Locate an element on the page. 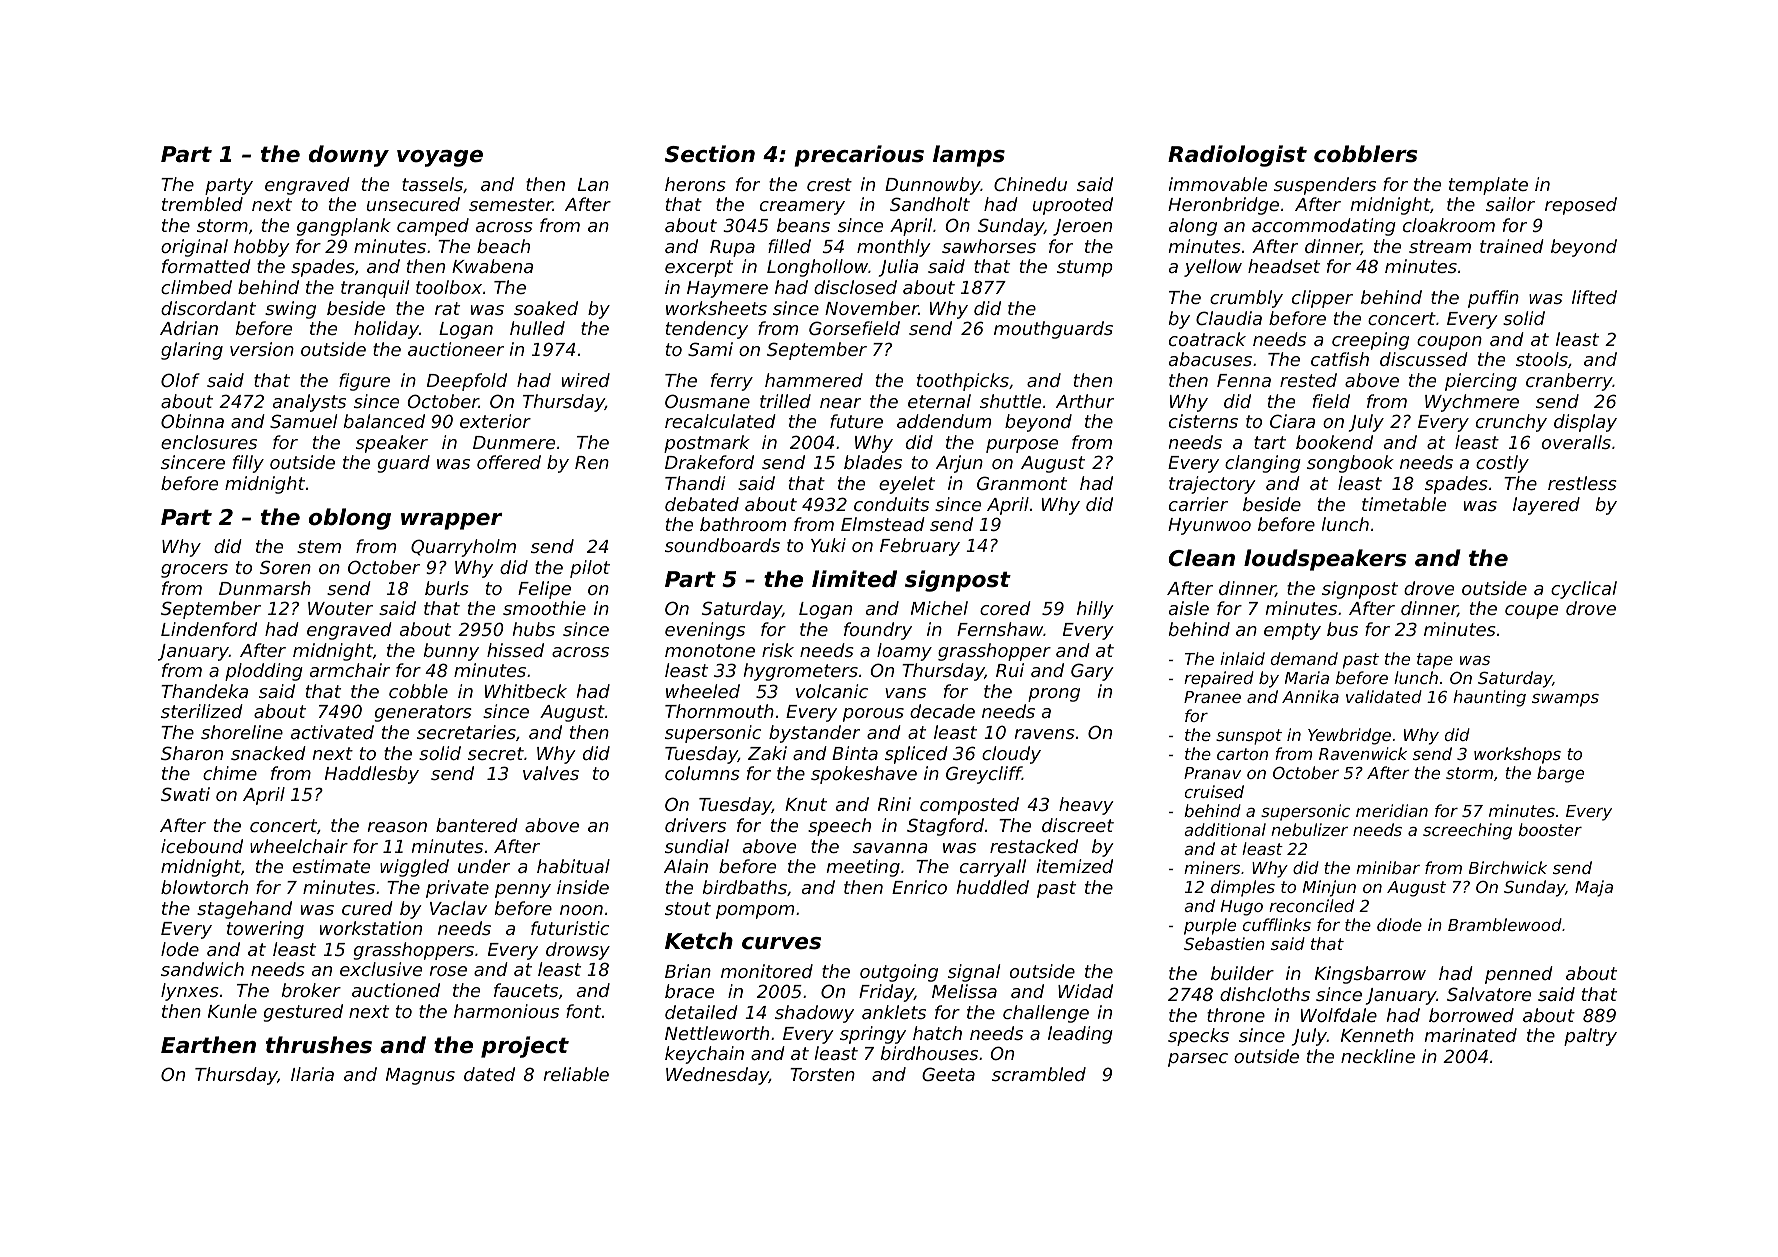 The height and width of the image is (1257, 1778). precarious is located at coordinates (859, 156).
